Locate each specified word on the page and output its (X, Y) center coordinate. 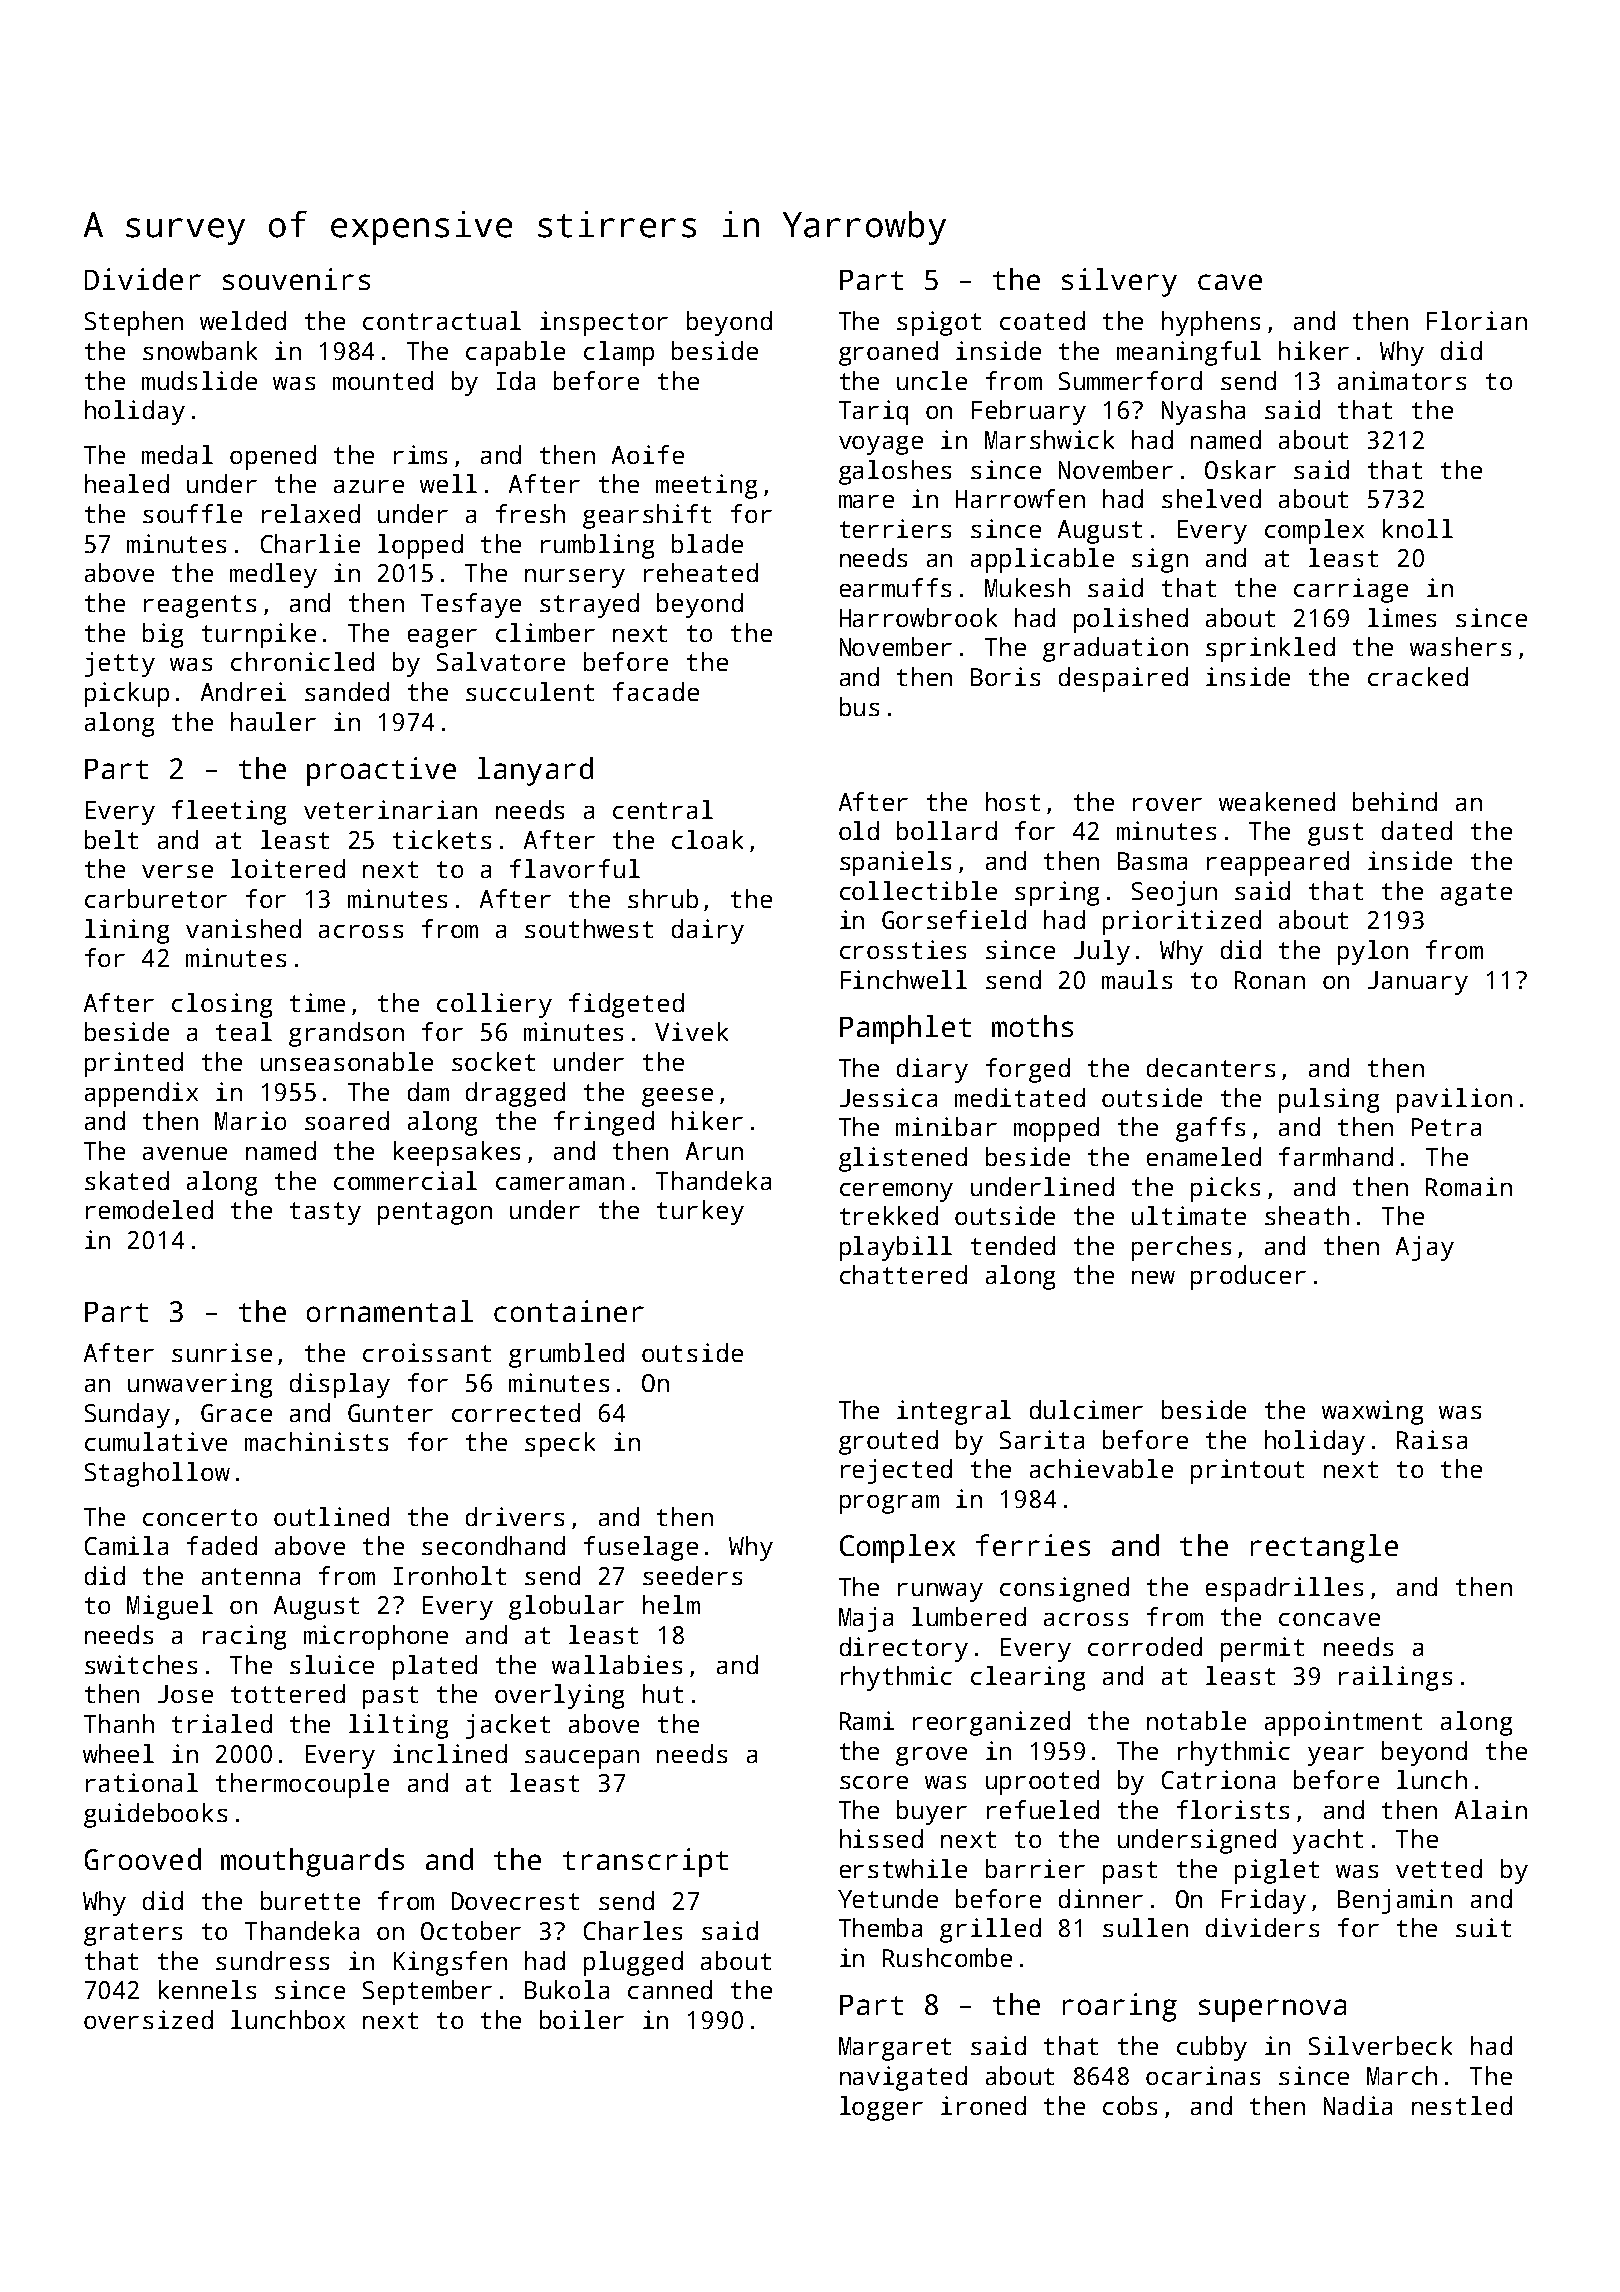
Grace (236, 1413)
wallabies (617, 1664)
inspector (604, 323)
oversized (148, 2019)
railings (1395, 1678)
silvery (1119, 282)
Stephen (134, 323)
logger (881, 2108)
